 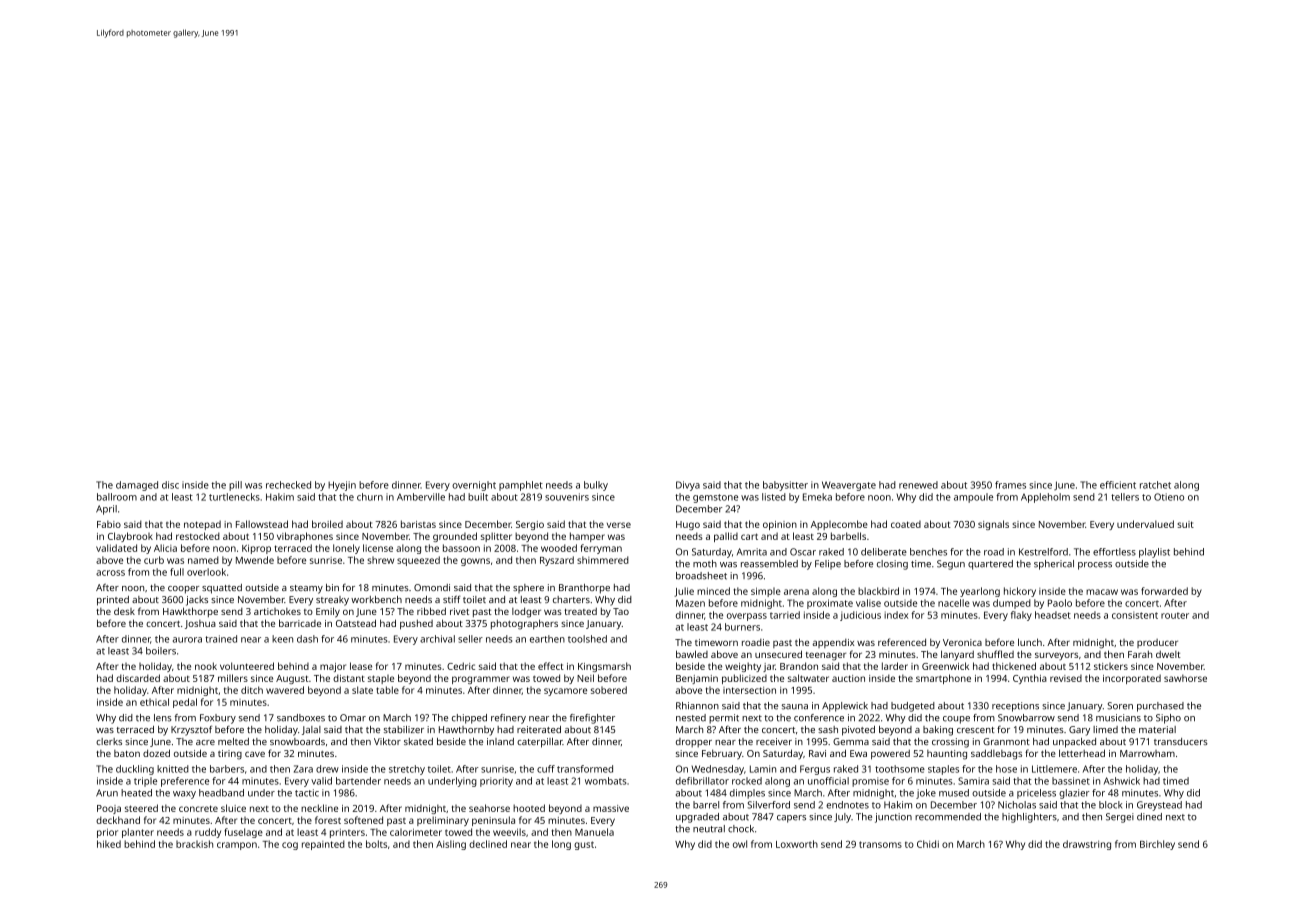 What do you see at coordinates (474, 486) in the screenshot?
I see `overnight` at bounding box center [474, 486].
